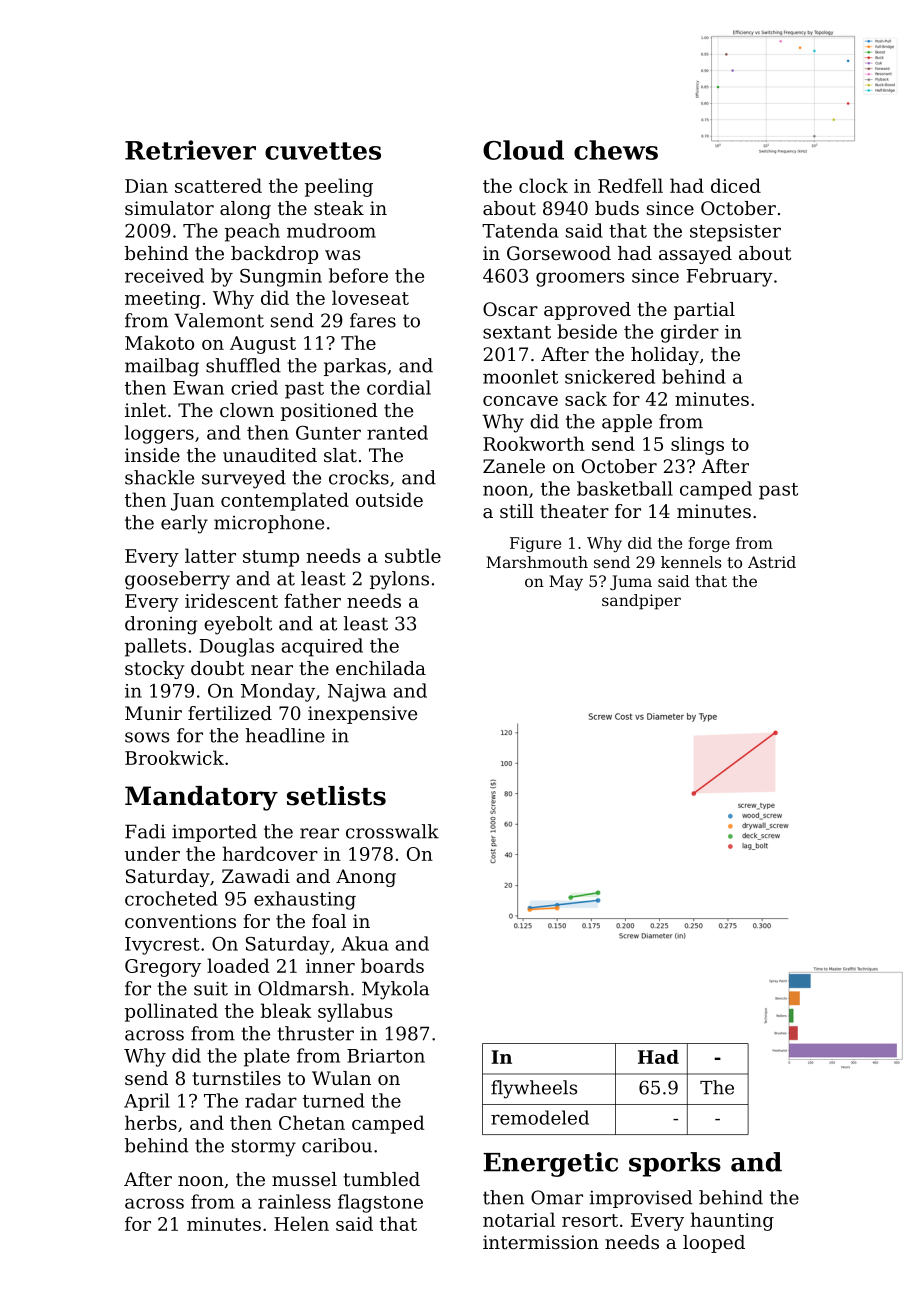 Image resolution: width=924 pixels, height=1314 pixels. What do you see at coordinates (171, 1012) in the screenshot?
I see `pollinated` at bounding box center [171, 1012].
